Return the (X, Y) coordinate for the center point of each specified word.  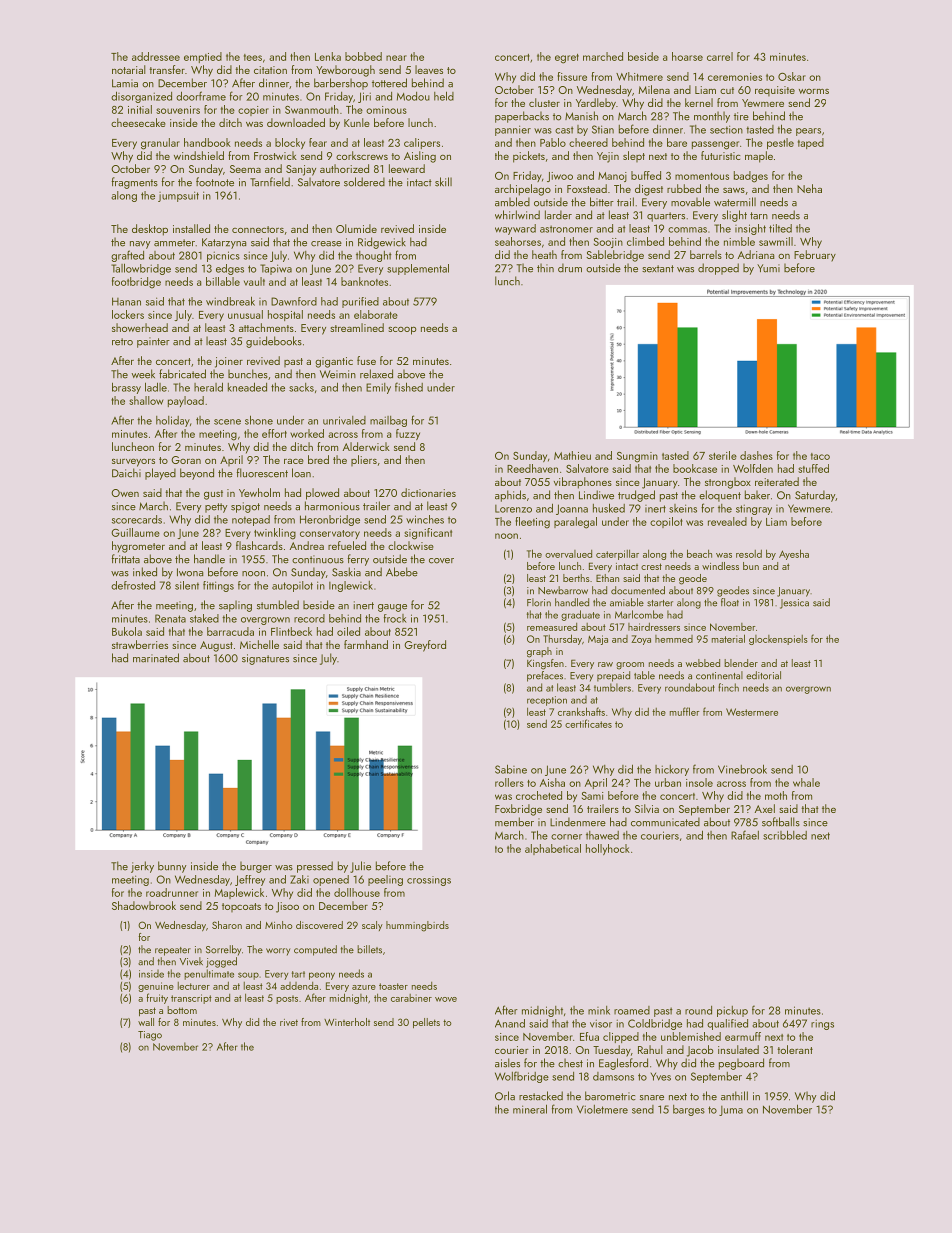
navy (140, 245)
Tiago (150, 1036)
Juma (731, 1111)
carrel (720, 56)
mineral (530, 1109)
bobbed (363, 56)
